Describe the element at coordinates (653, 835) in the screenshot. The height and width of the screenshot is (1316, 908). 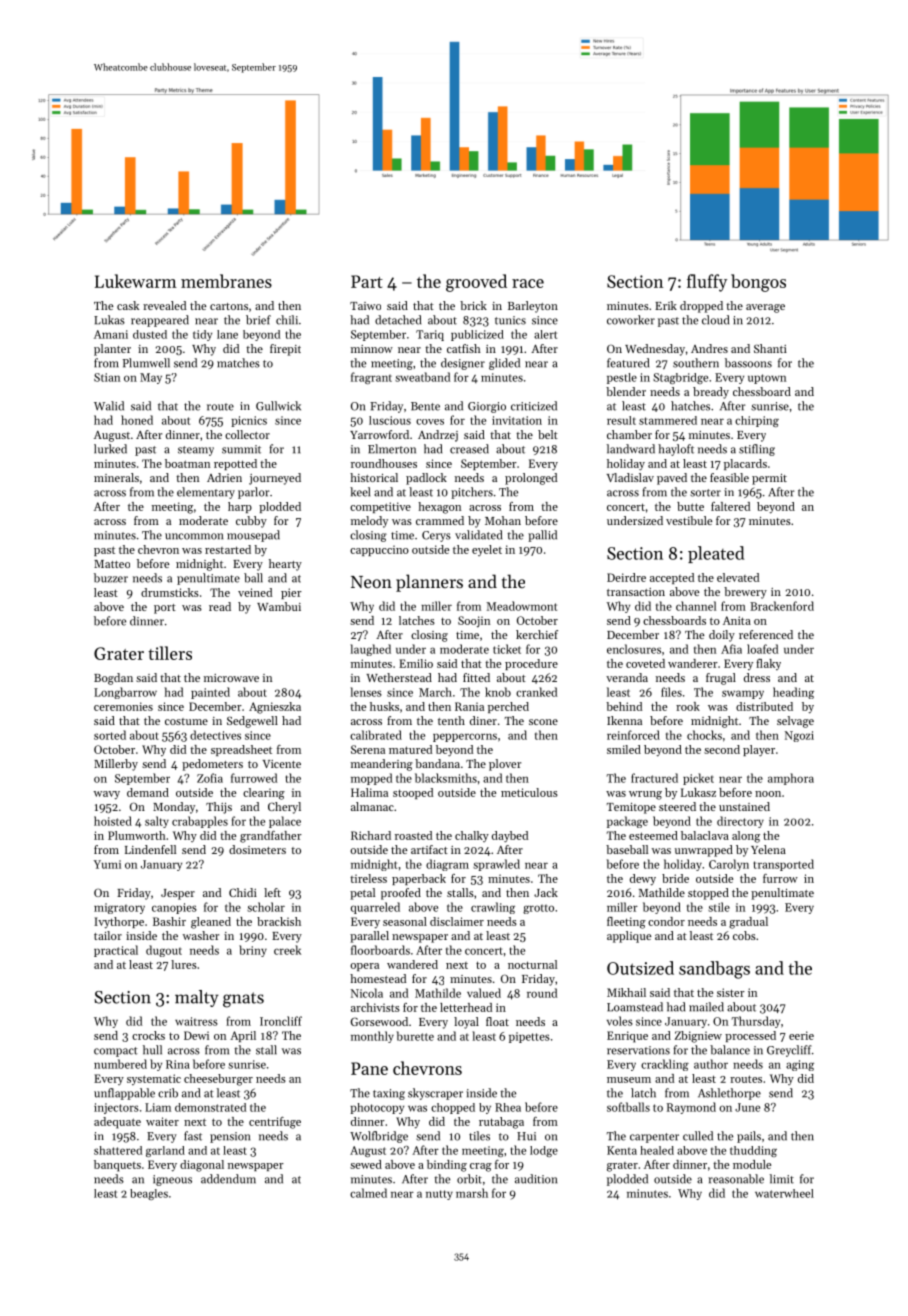
I see `esteemed` at that location.
